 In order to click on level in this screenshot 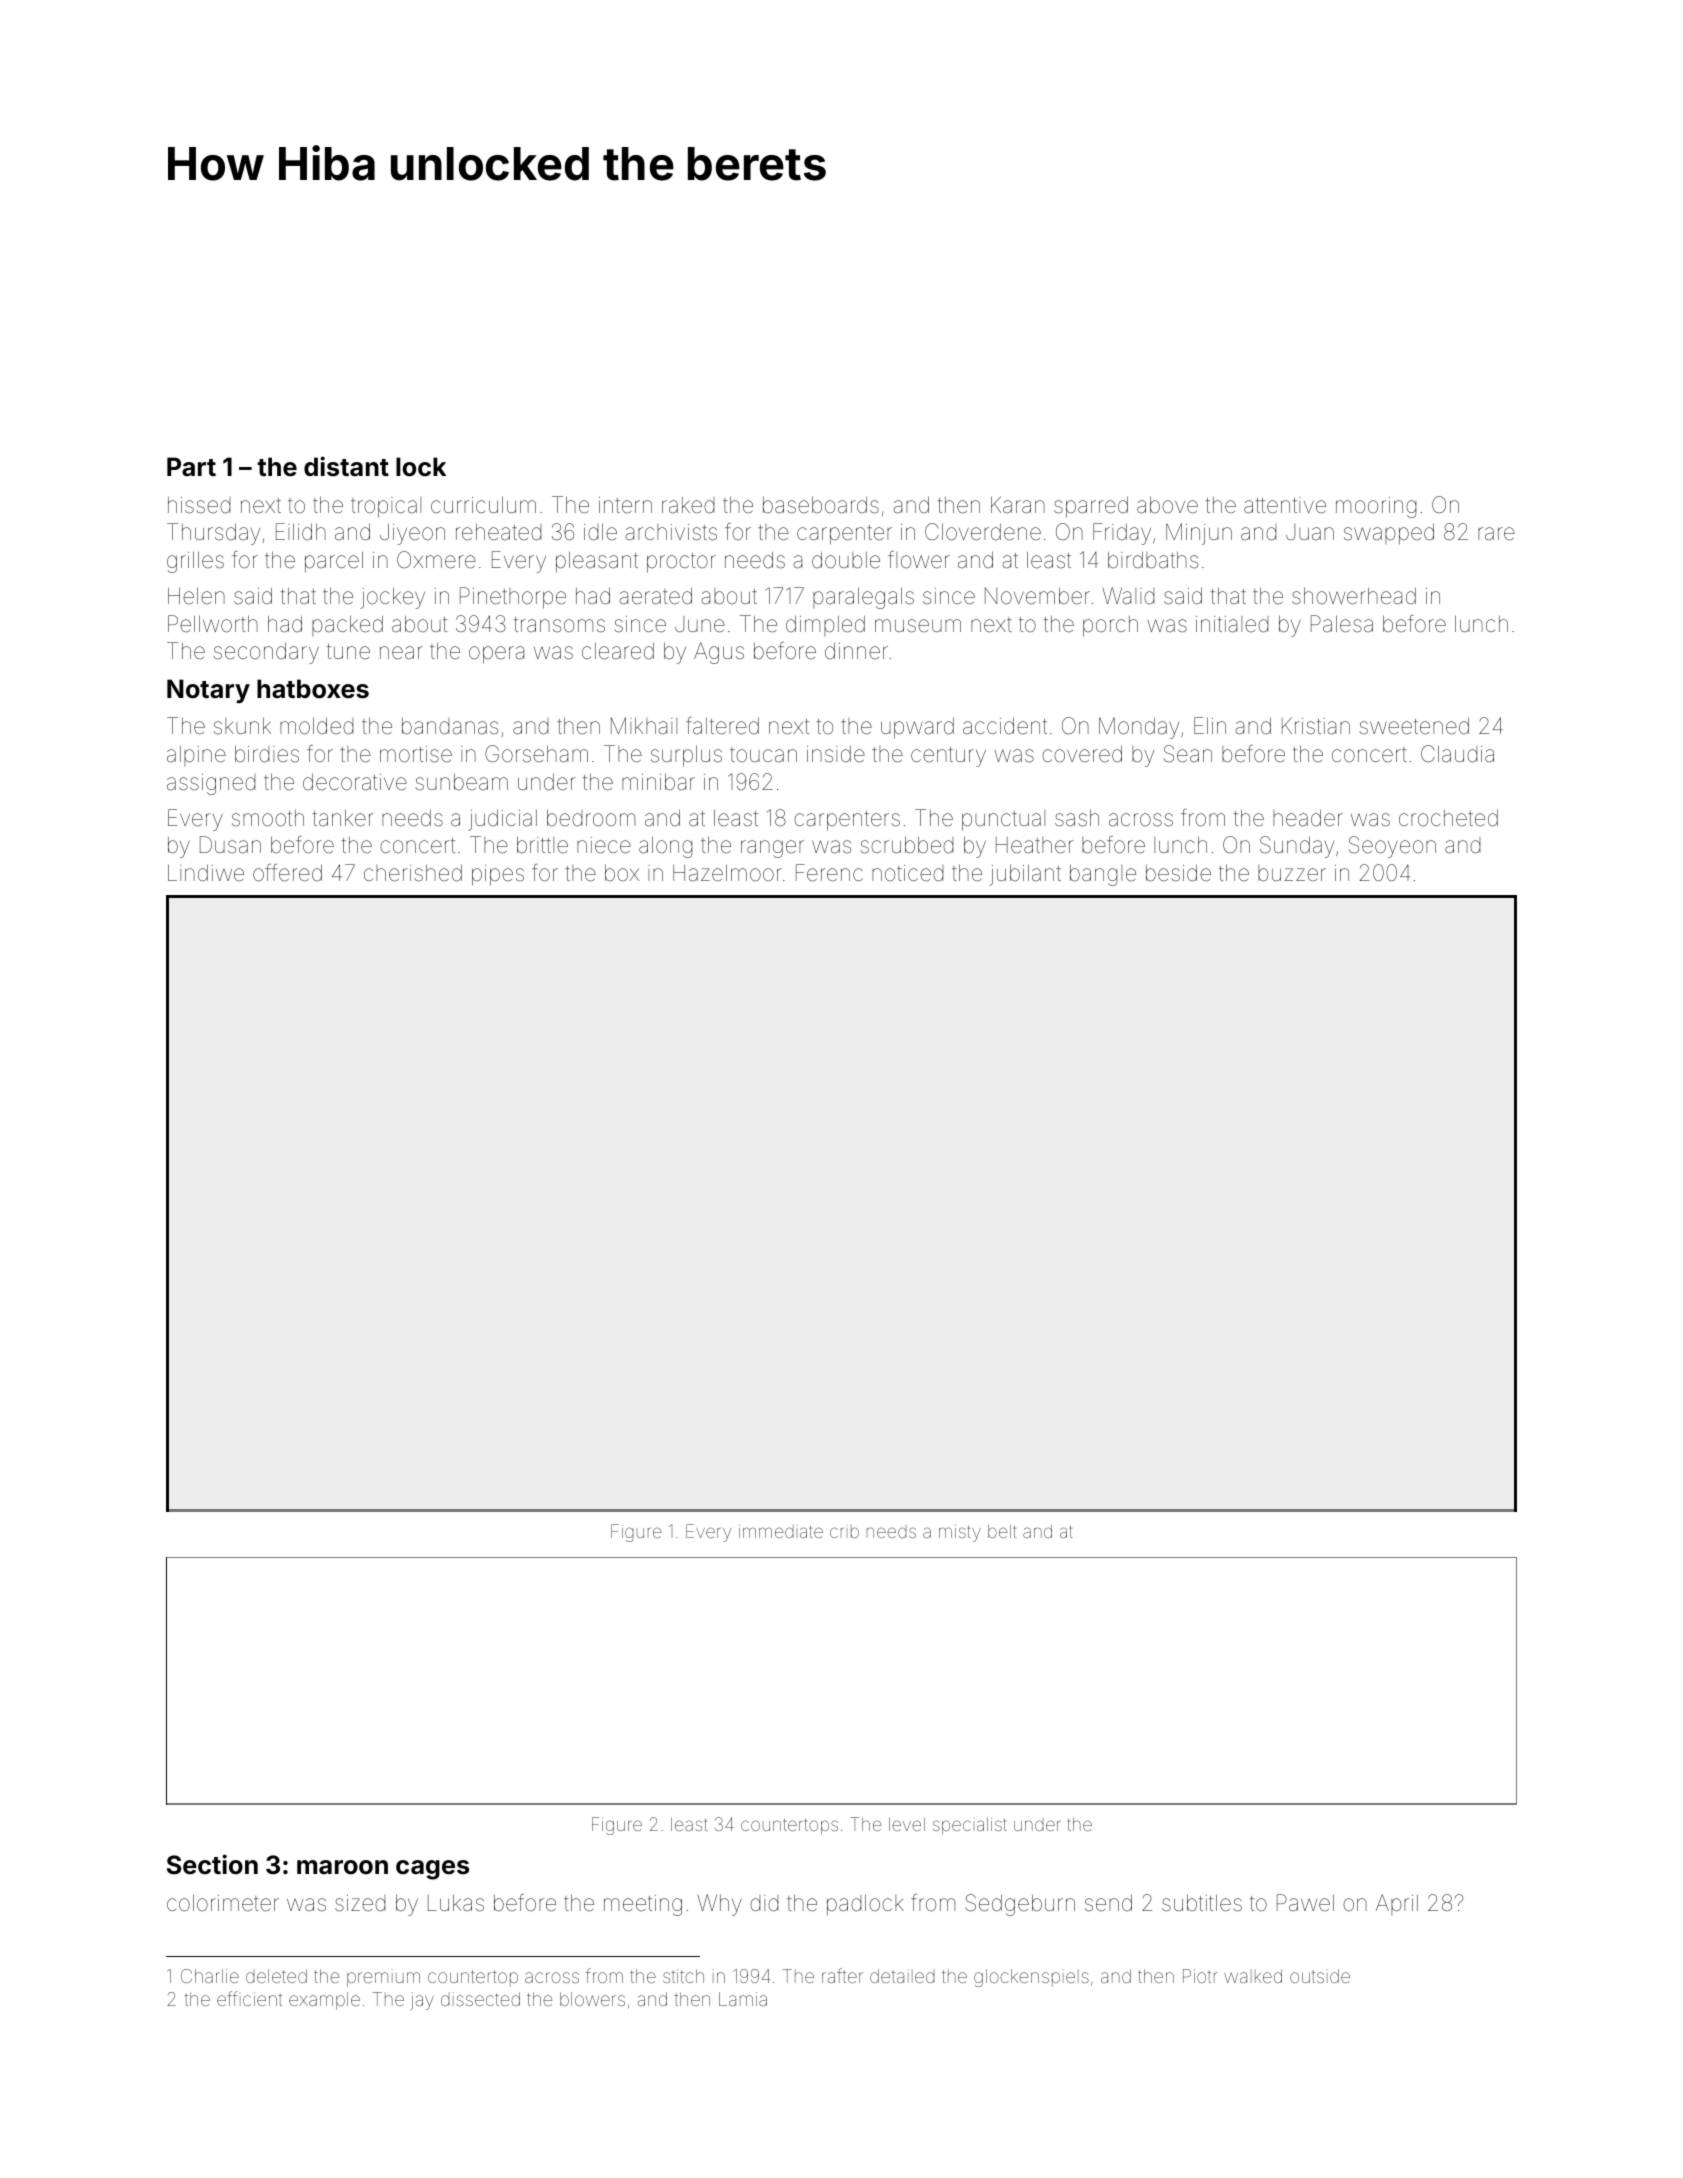, I will do `click(907, 1824)`.
